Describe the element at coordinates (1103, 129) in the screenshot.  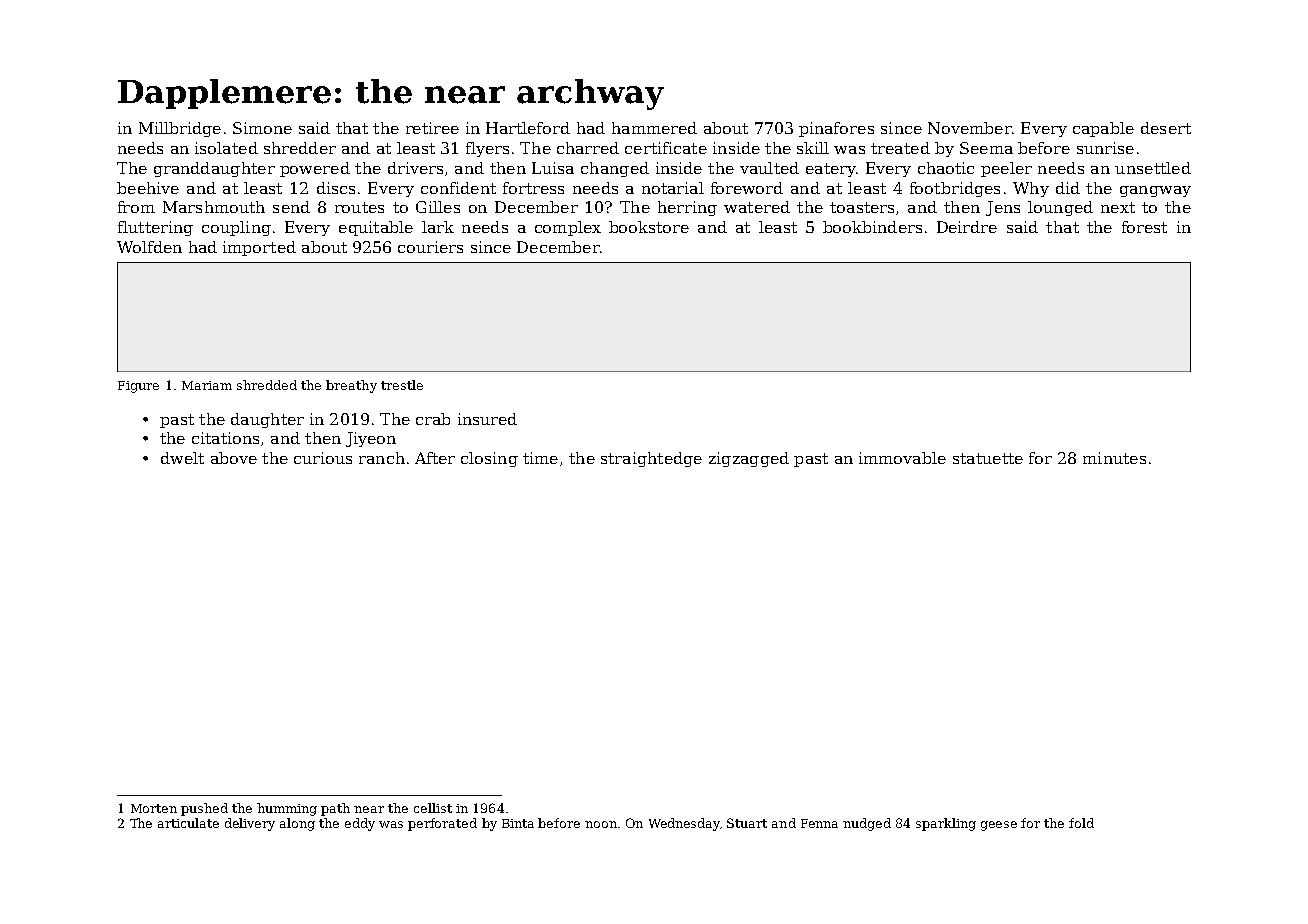
I see `capable` at that location.
